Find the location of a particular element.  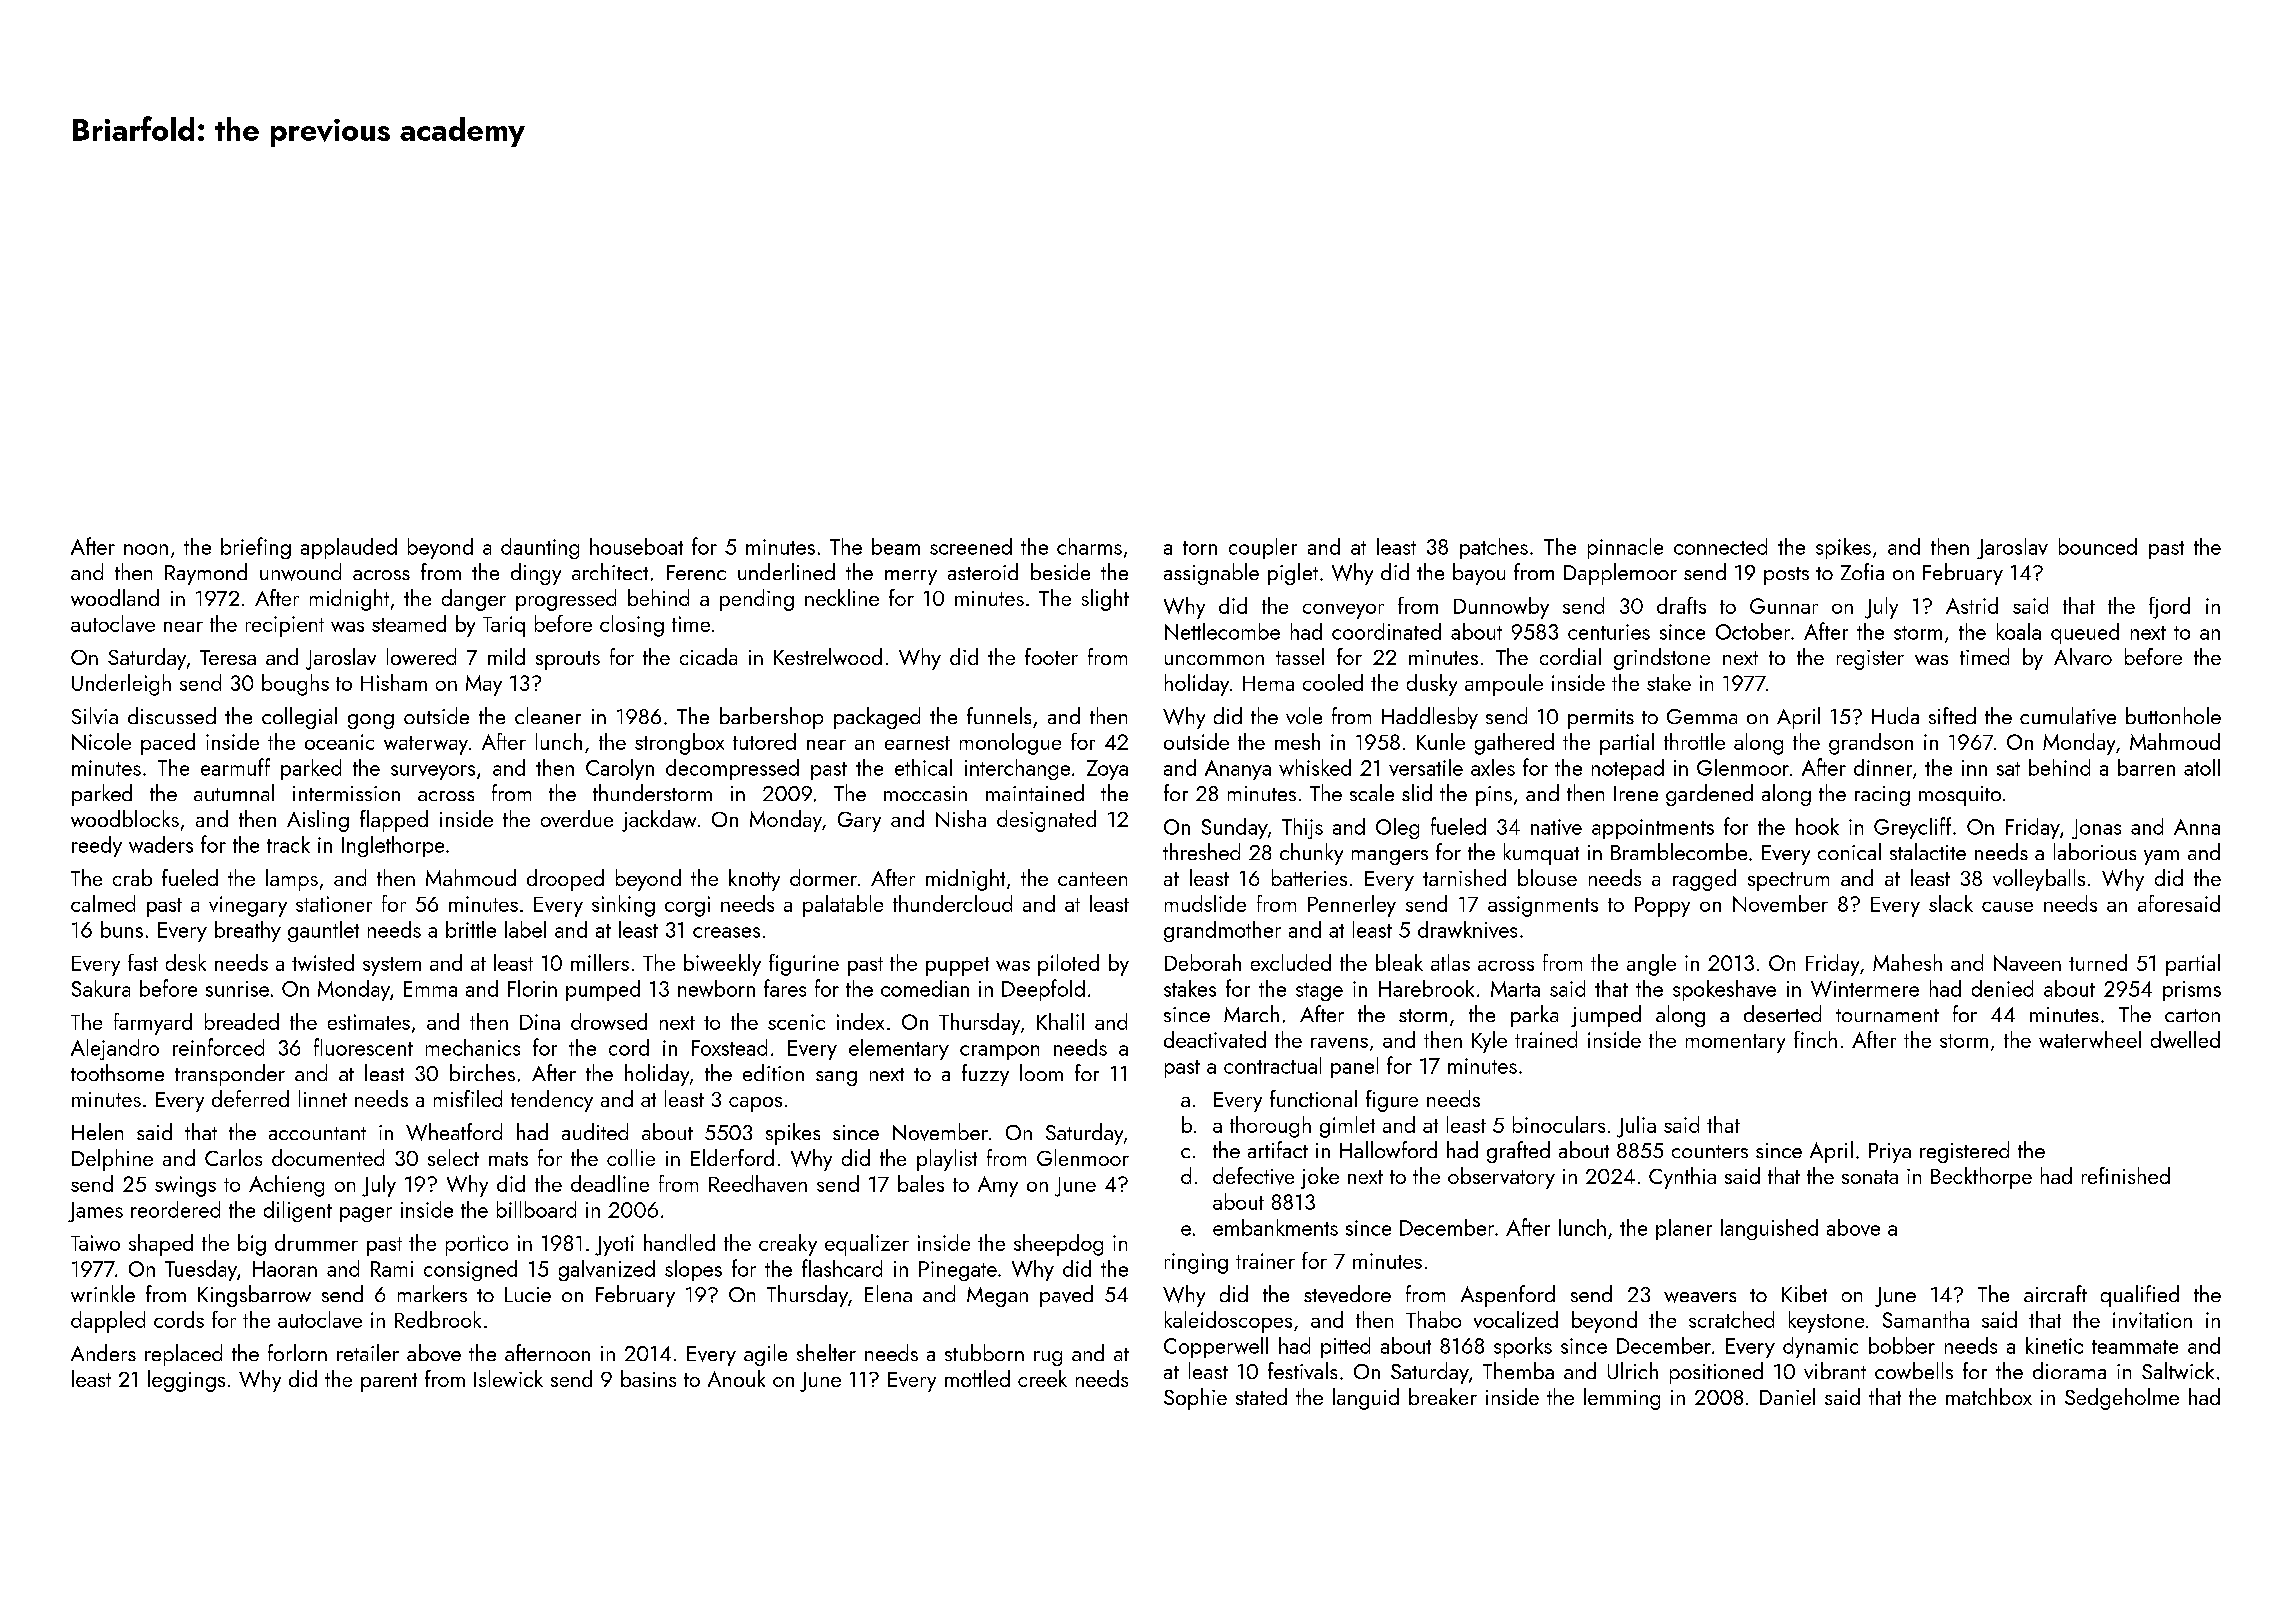

retailer is located at coordinates (368, 1352).
